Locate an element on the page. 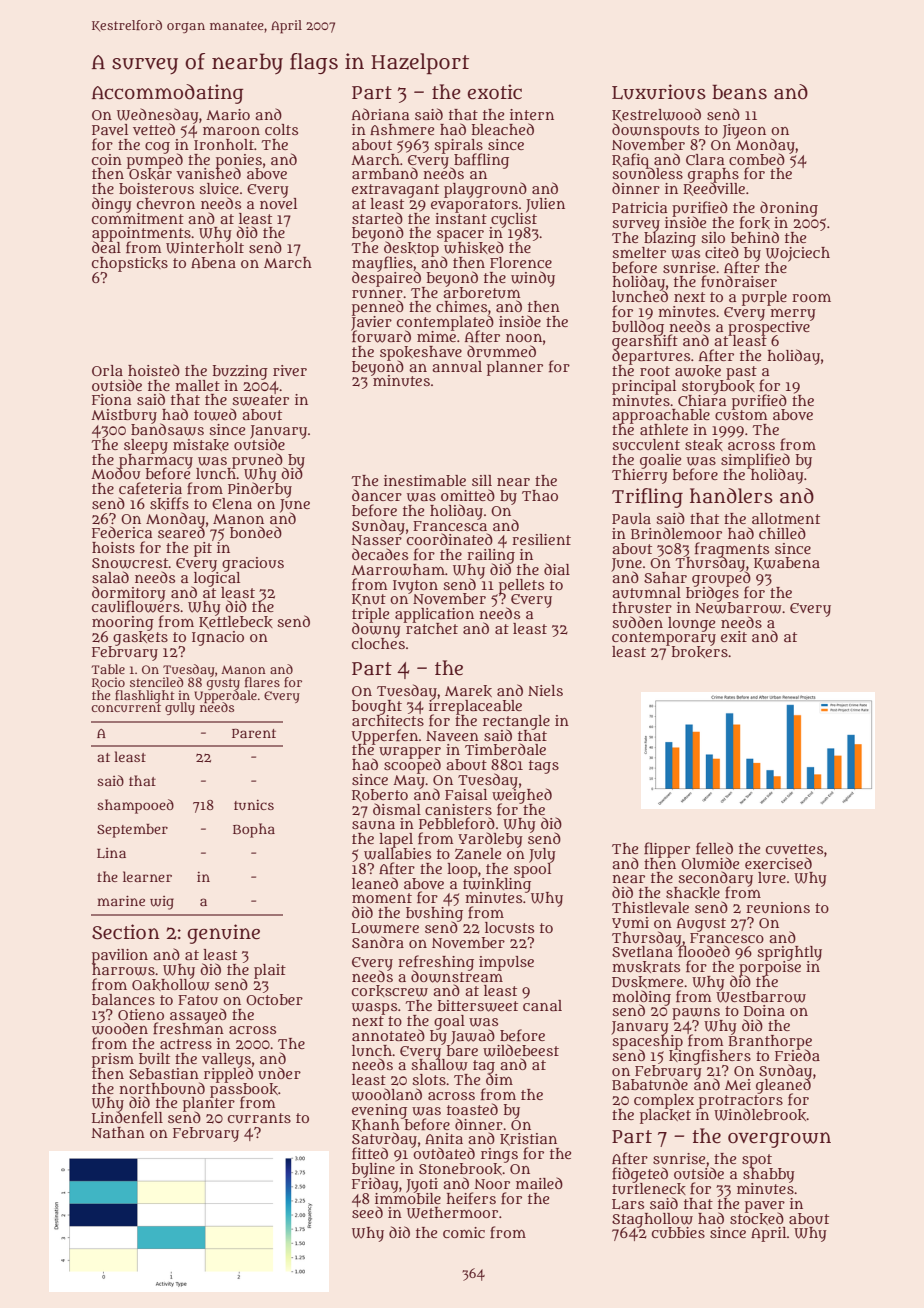  seed is located at coordinates (367, 1212).
